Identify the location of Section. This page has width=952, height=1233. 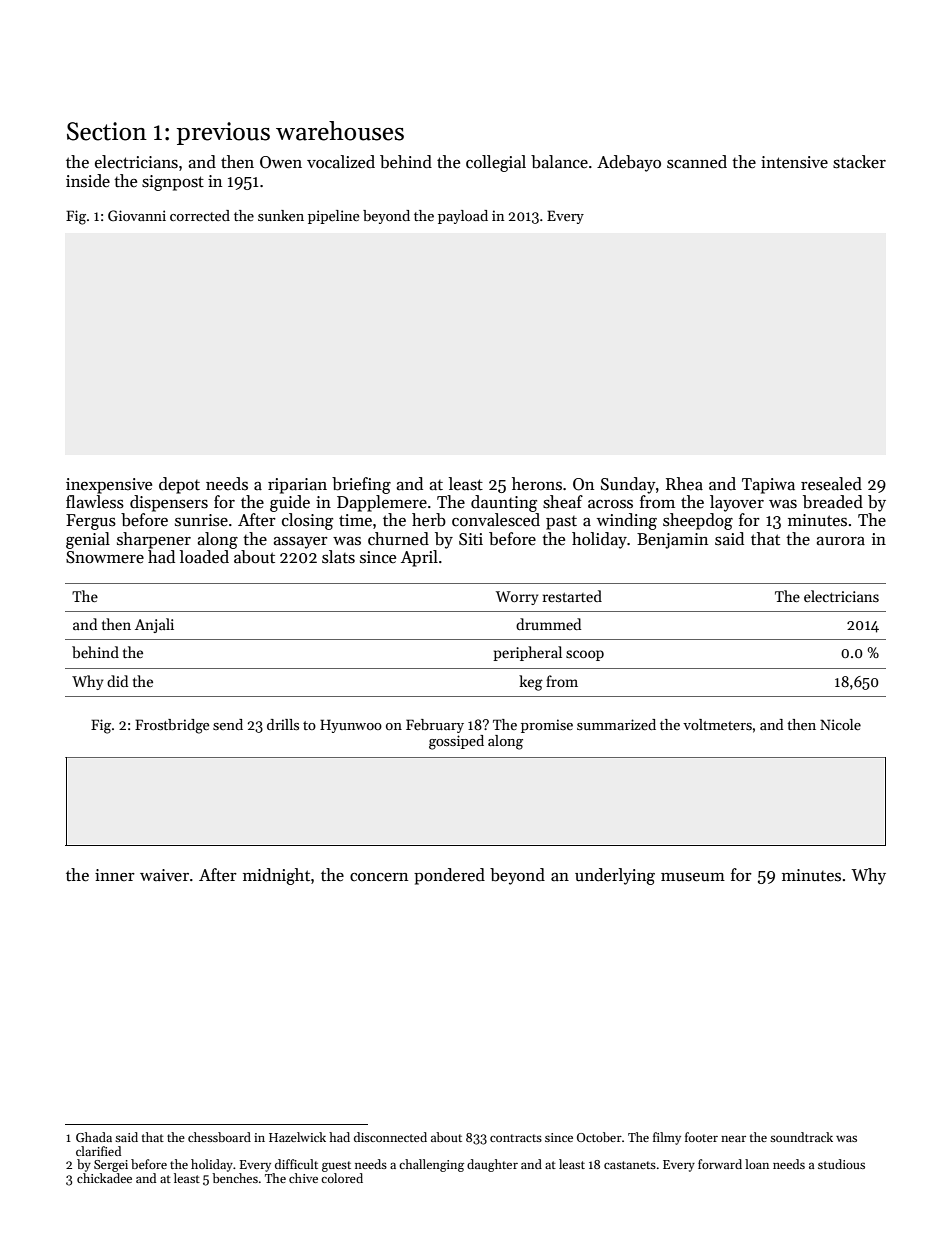
(107, 131).
